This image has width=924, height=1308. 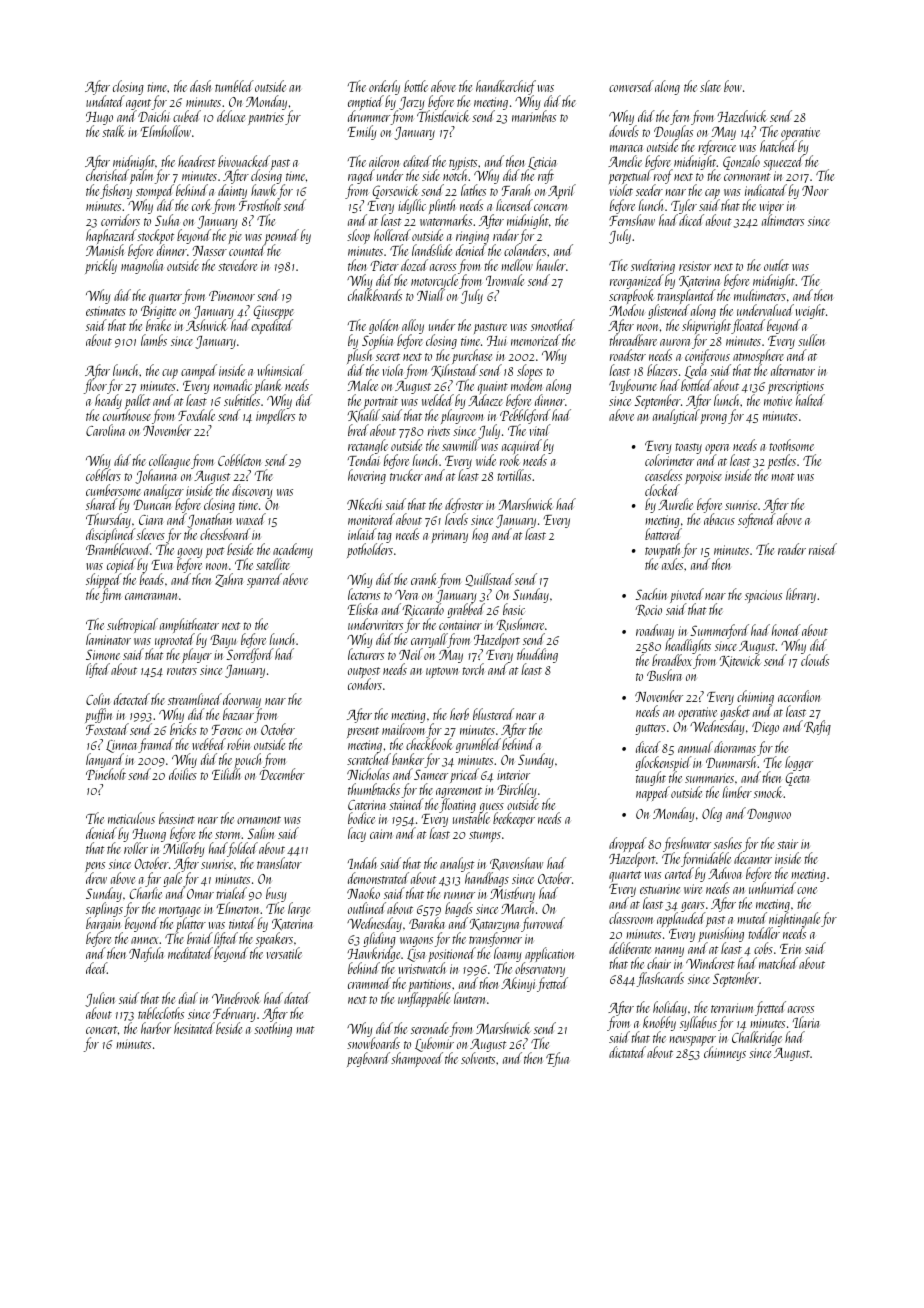 What do you see at coordinates (806, 1022) in the image?
I see `Ilaria` at bounding box center [806, 1022].
